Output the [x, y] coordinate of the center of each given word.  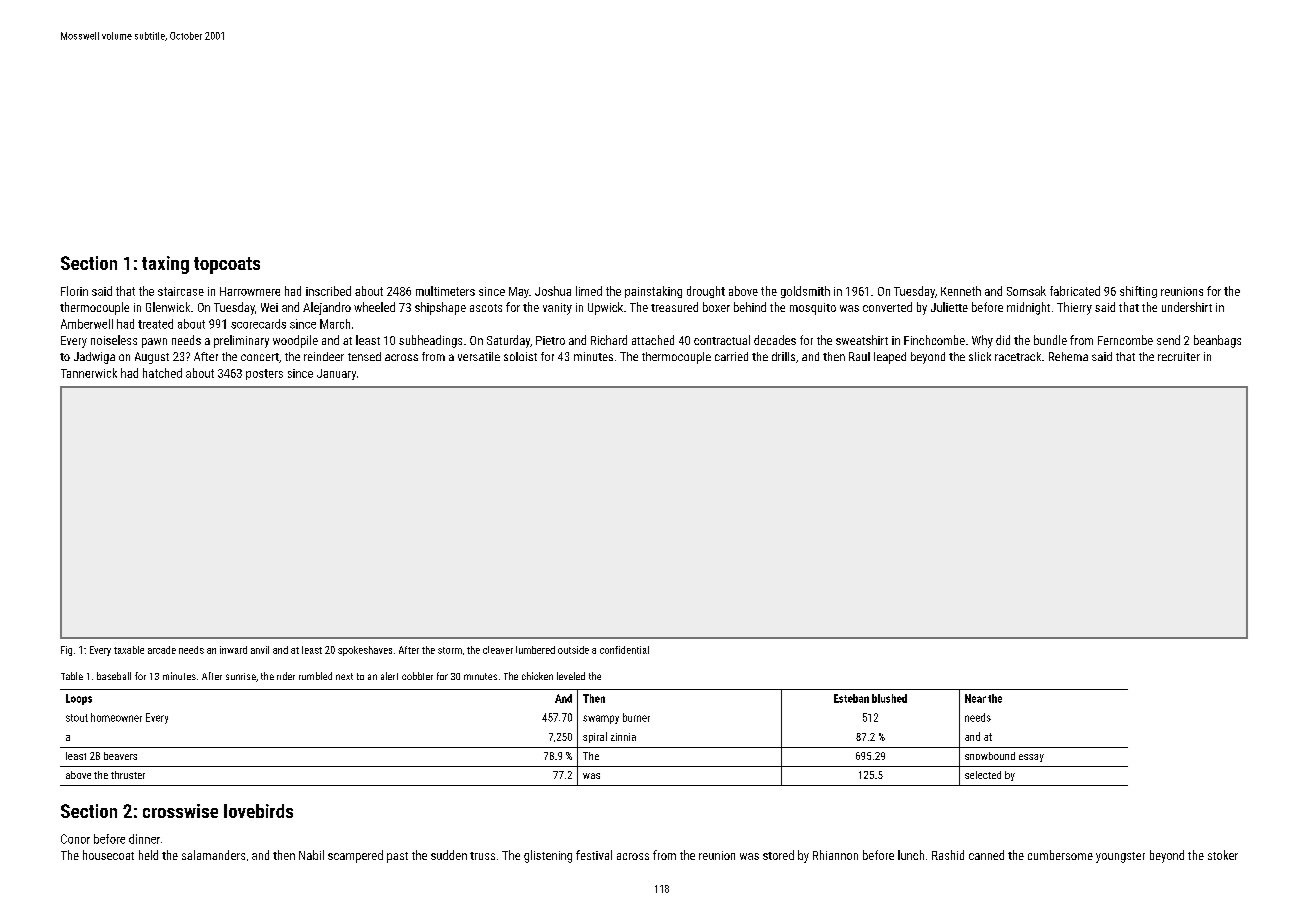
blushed [889, 698]
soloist [520, 356]
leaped [890, 358]
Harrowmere [250, 291]
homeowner [116, 717]
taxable [129, 650]
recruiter [1179, 356]
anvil [260, 650]
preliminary [241, 341]
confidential [624, 650]
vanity [557, 309]
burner [636, 717]
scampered [355, 856]
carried [731, 356]
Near [975, 698]
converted [887, 307]
